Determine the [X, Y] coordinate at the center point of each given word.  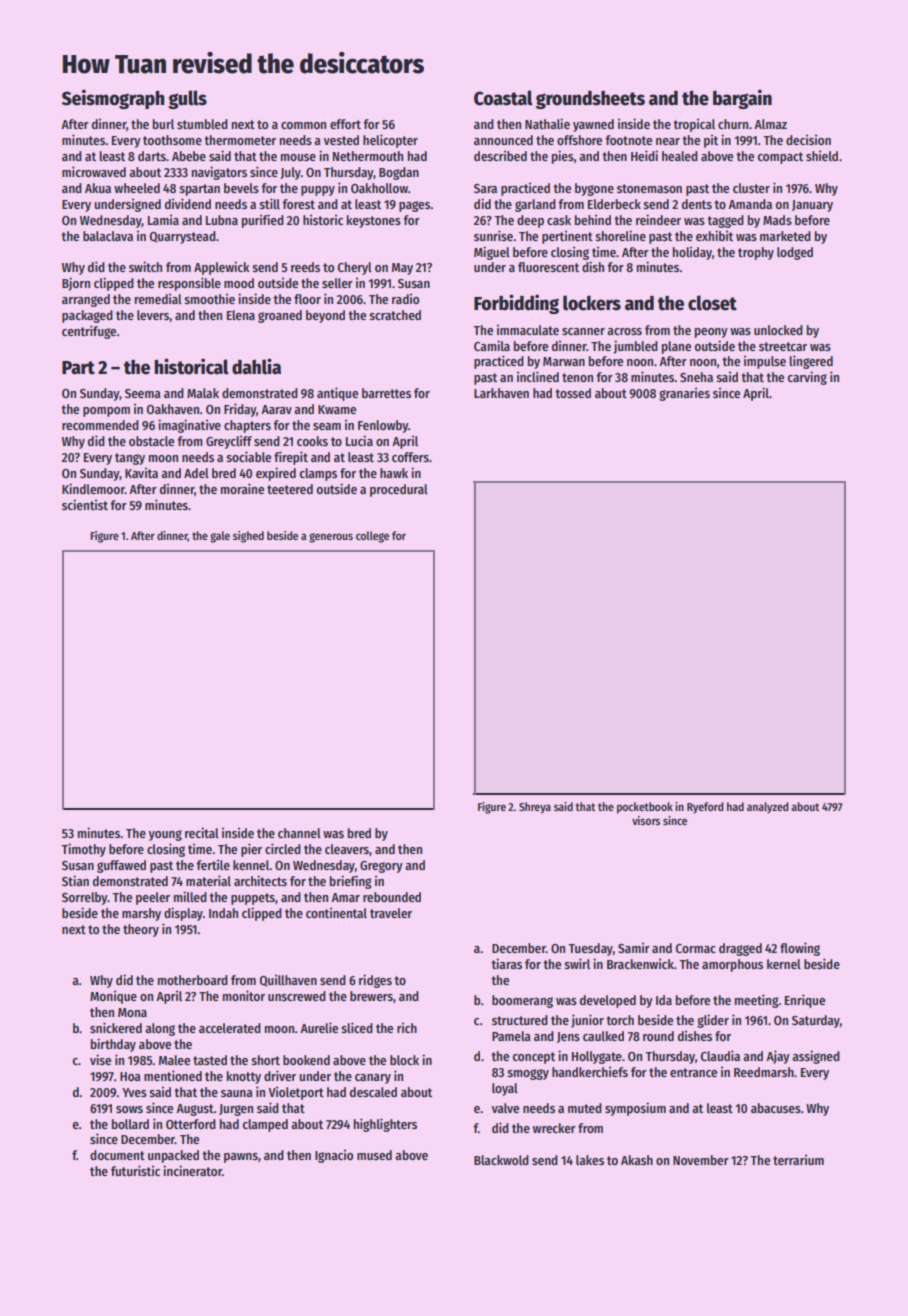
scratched [395, 315]
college [372, 537]
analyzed [768, 808]
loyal [505, 1089]
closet [712, 303]
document [117, 1155]
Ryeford [705, 808]
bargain [742, 99]
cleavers [347, 849]
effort [345, 124]
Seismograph [113, 99]
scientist [85, 504]
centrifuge [89, 332]
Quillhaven [288, 980]
